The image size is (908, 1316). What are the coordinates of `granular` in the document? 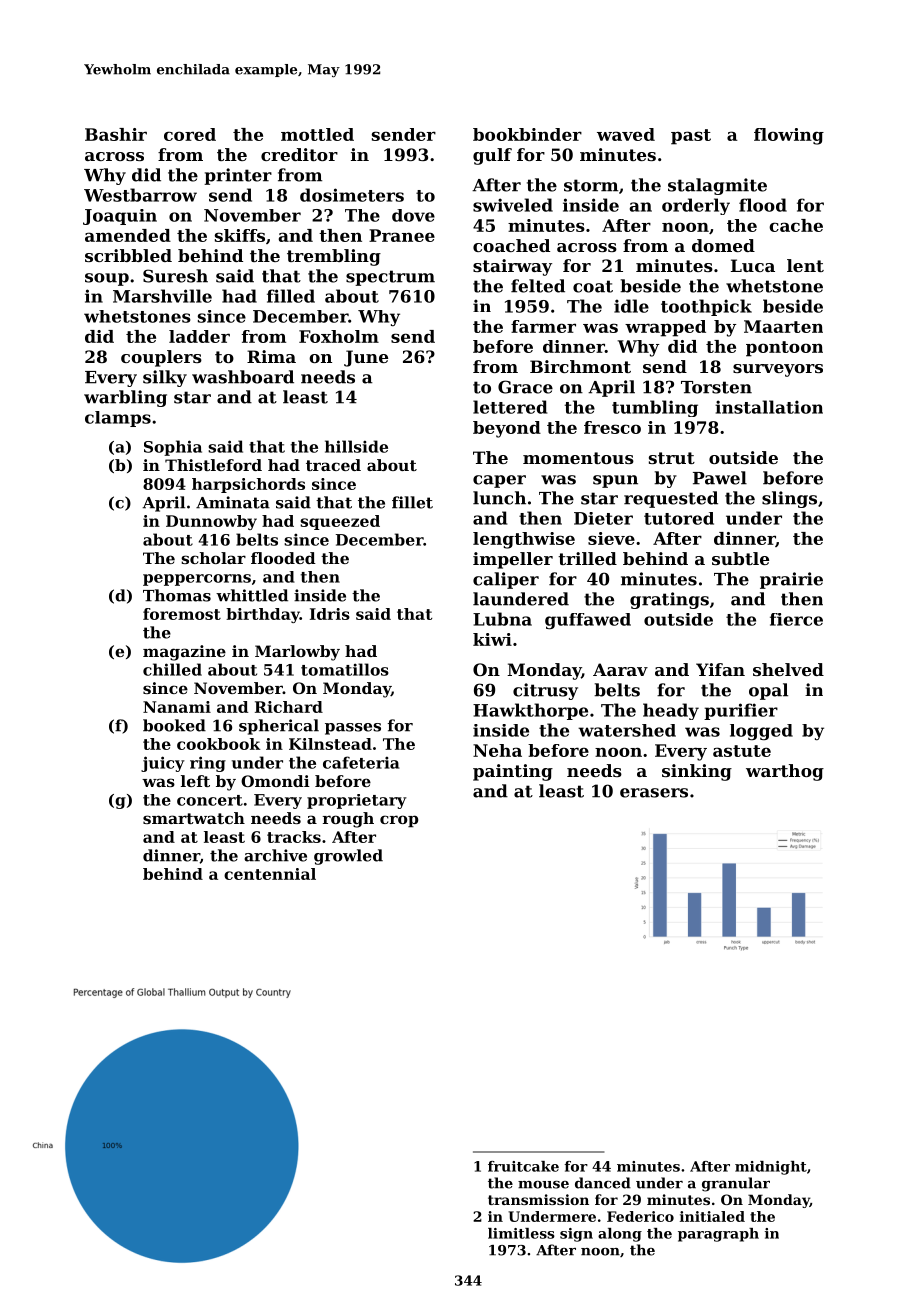 It's located at (736, 1184).
